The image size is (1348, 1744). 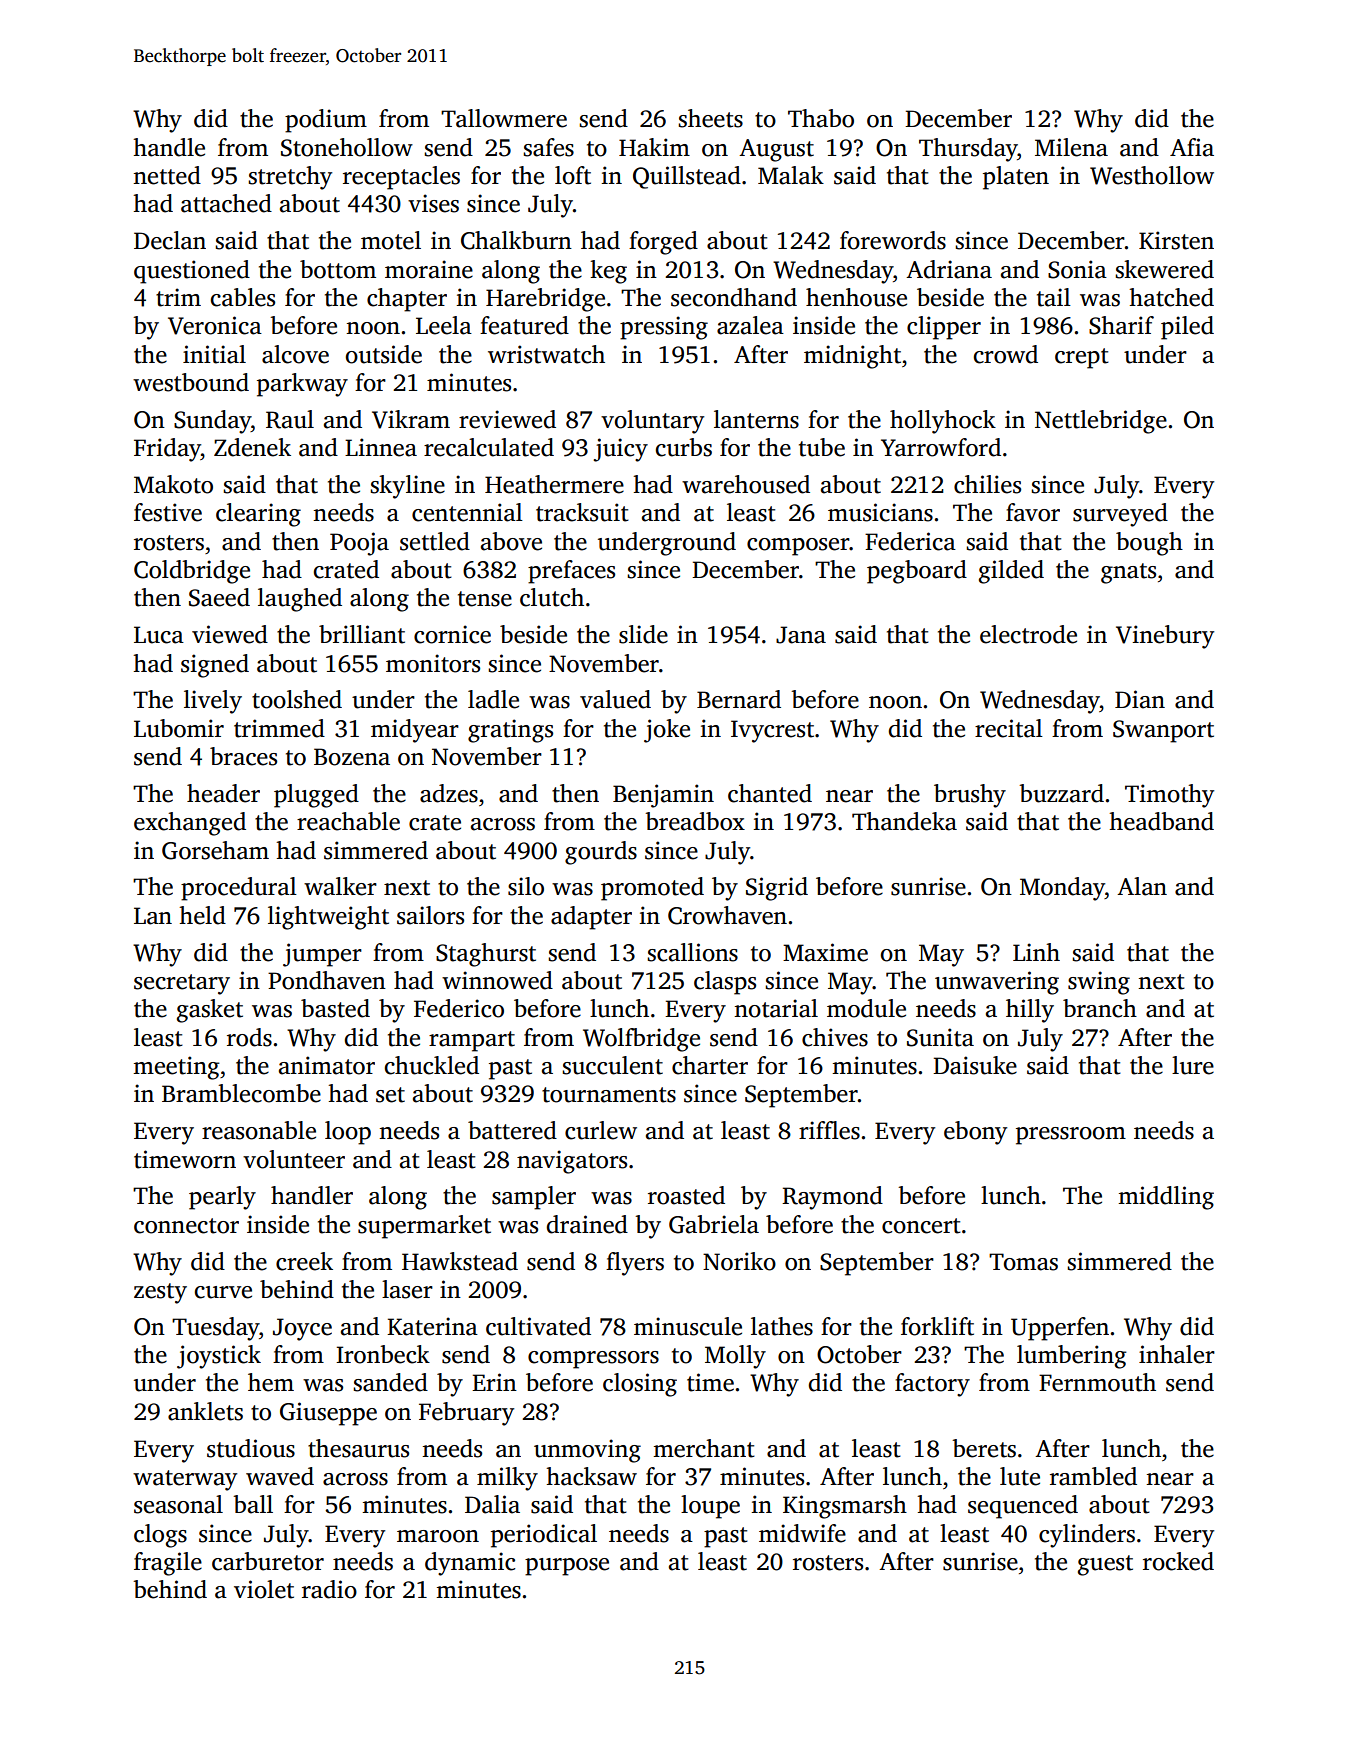 I want to click on hatched, so click(x=1171, y=297).
